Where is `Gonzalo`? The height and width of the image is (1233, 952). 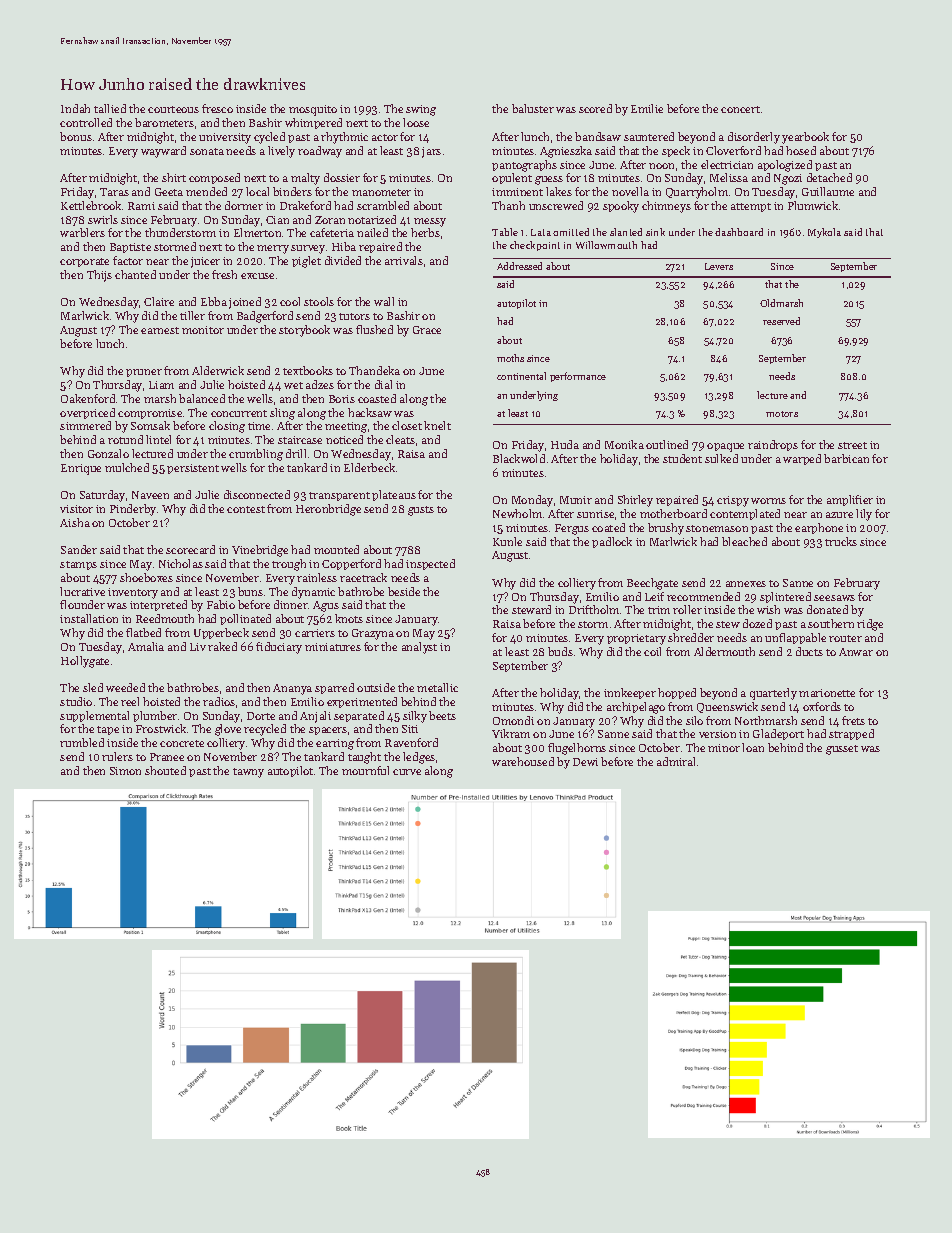 Gonzalo is located at coordinates (108, 453).
